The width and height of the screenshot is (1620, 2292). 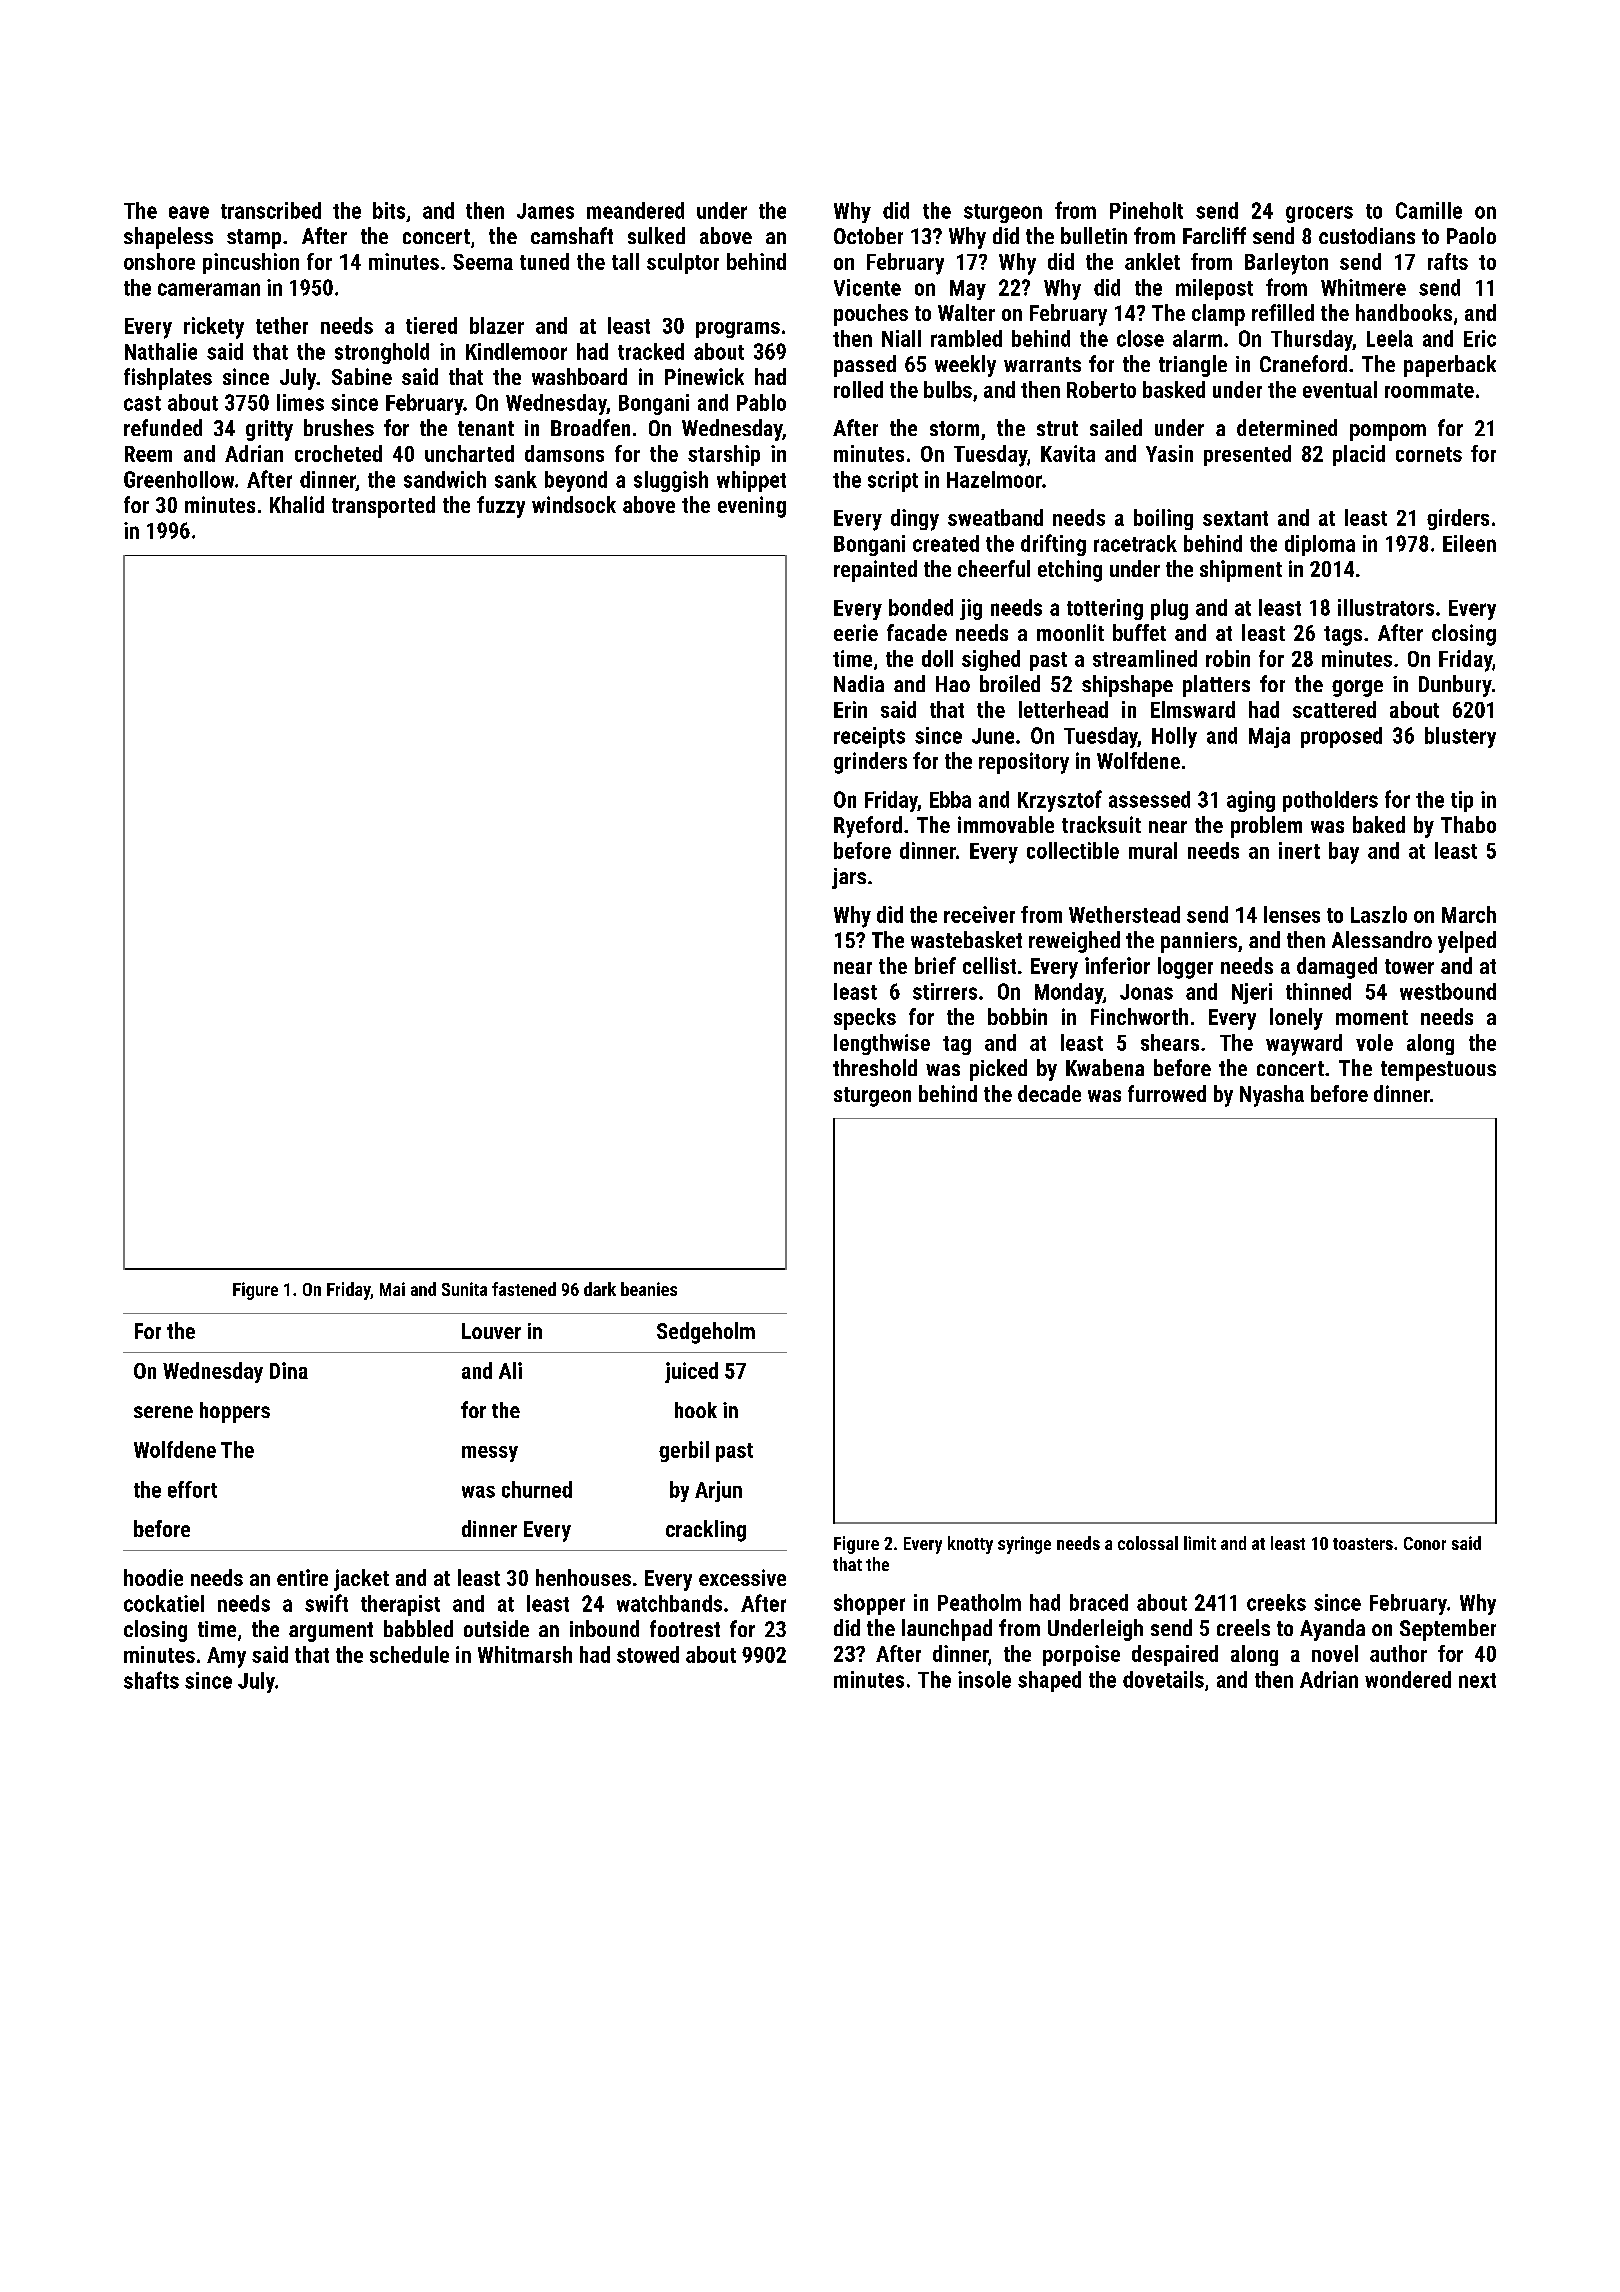 I want to click on gerbil, so click(x=684, y=1451).
